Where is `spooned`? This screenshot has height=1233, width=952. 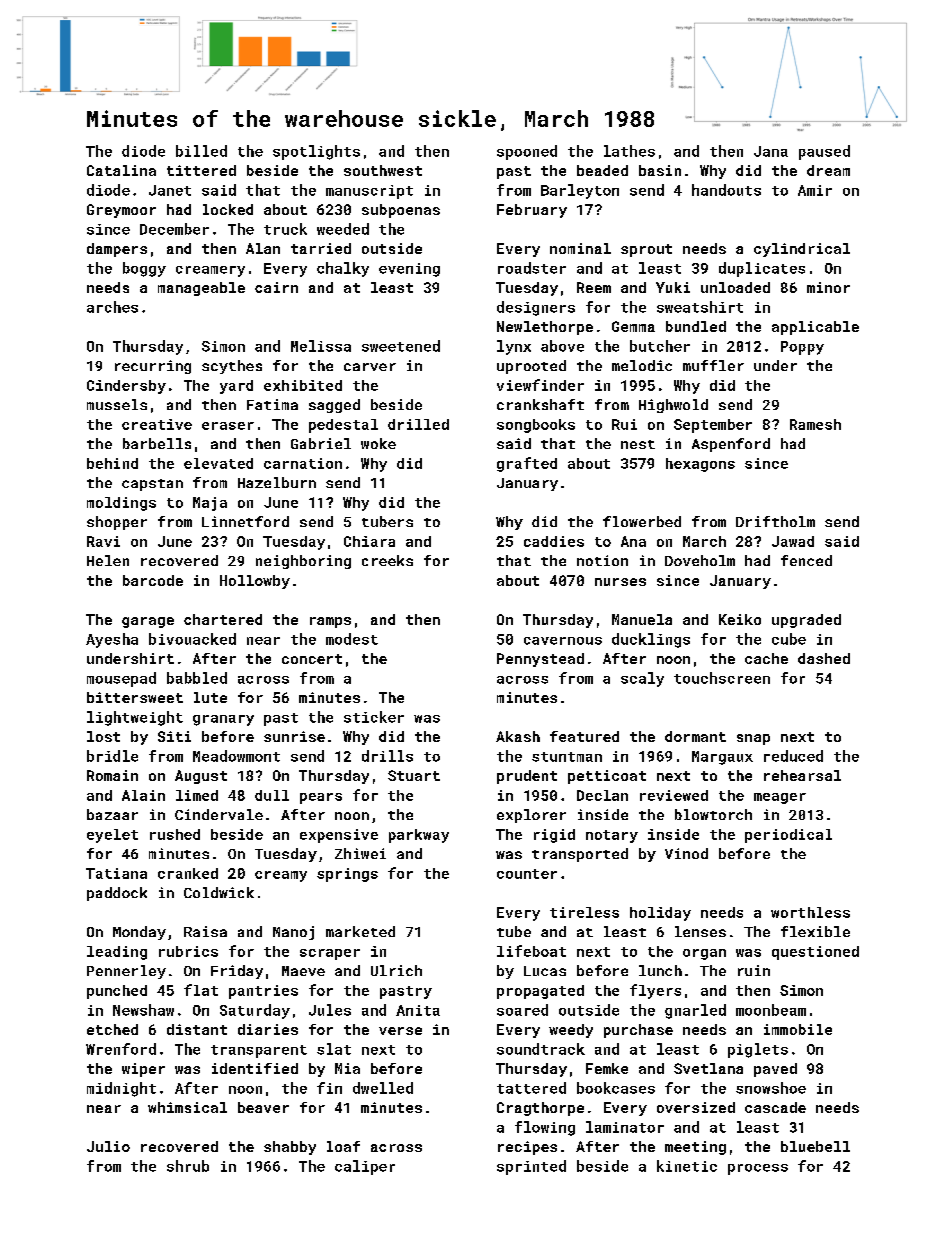 spooned is located at coordinates (527, 152).
